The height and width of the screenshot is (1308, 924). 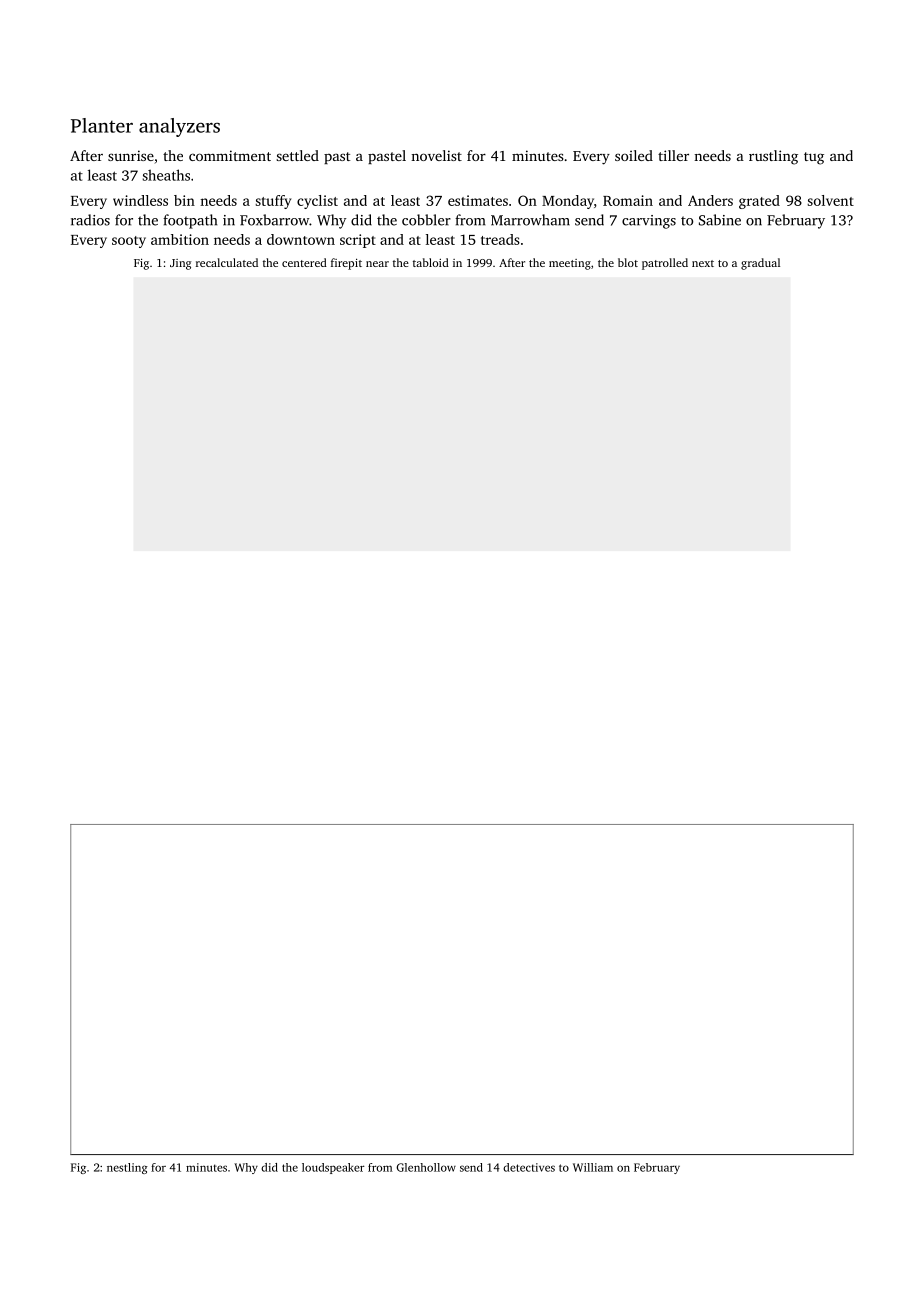 I want to click on Planter, so click(x=102, y=125).
